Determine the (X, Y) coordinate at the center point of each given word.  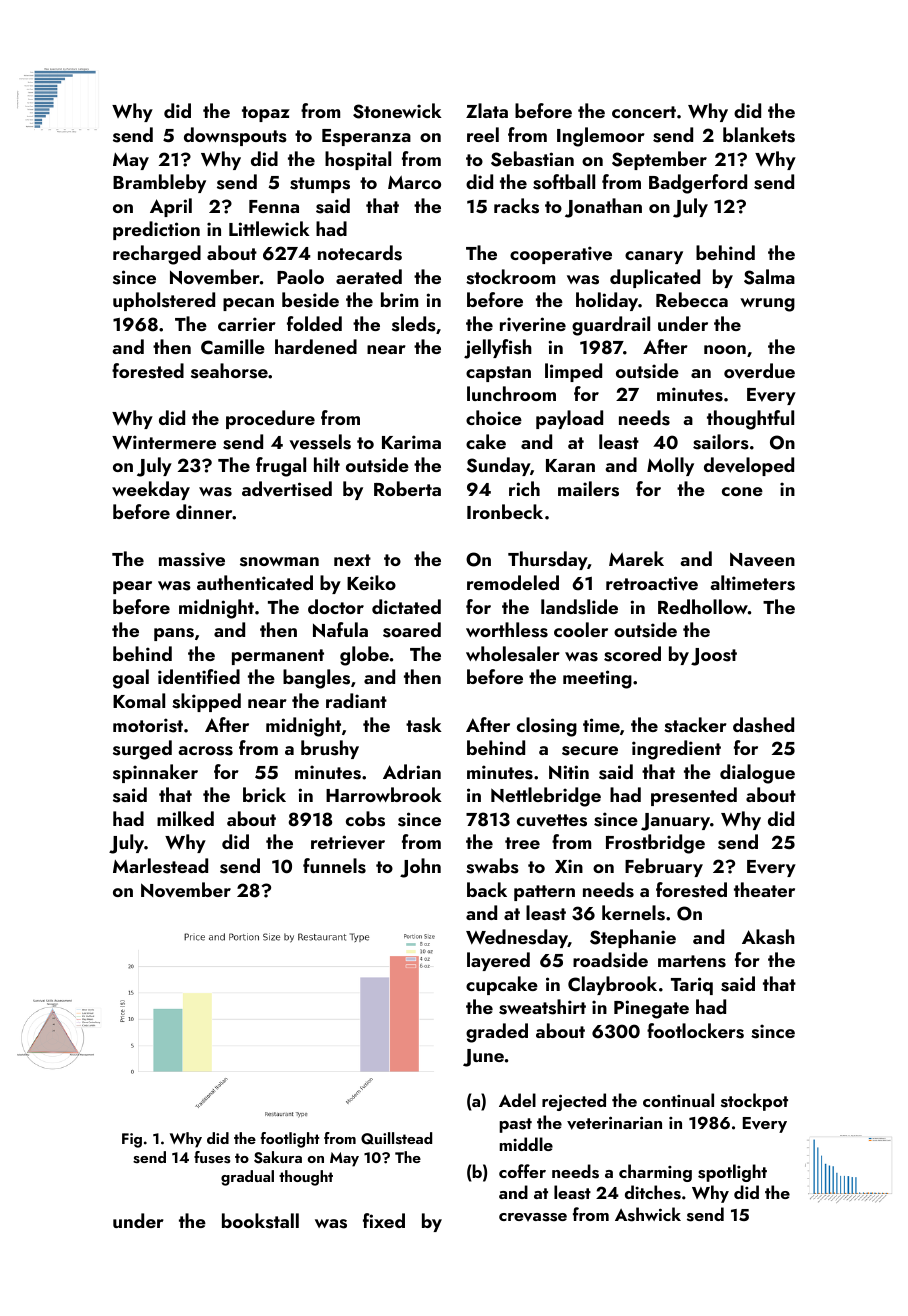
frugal (281, 467)
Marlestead (160, 866)
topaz (266, 114)
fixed (384, 1220)
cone (742, 491)
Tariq (692, 986)
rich (524, 488)
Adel (517, 1100)
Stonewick (397, 111)
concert (644, 112)
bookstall (260, 1221)
